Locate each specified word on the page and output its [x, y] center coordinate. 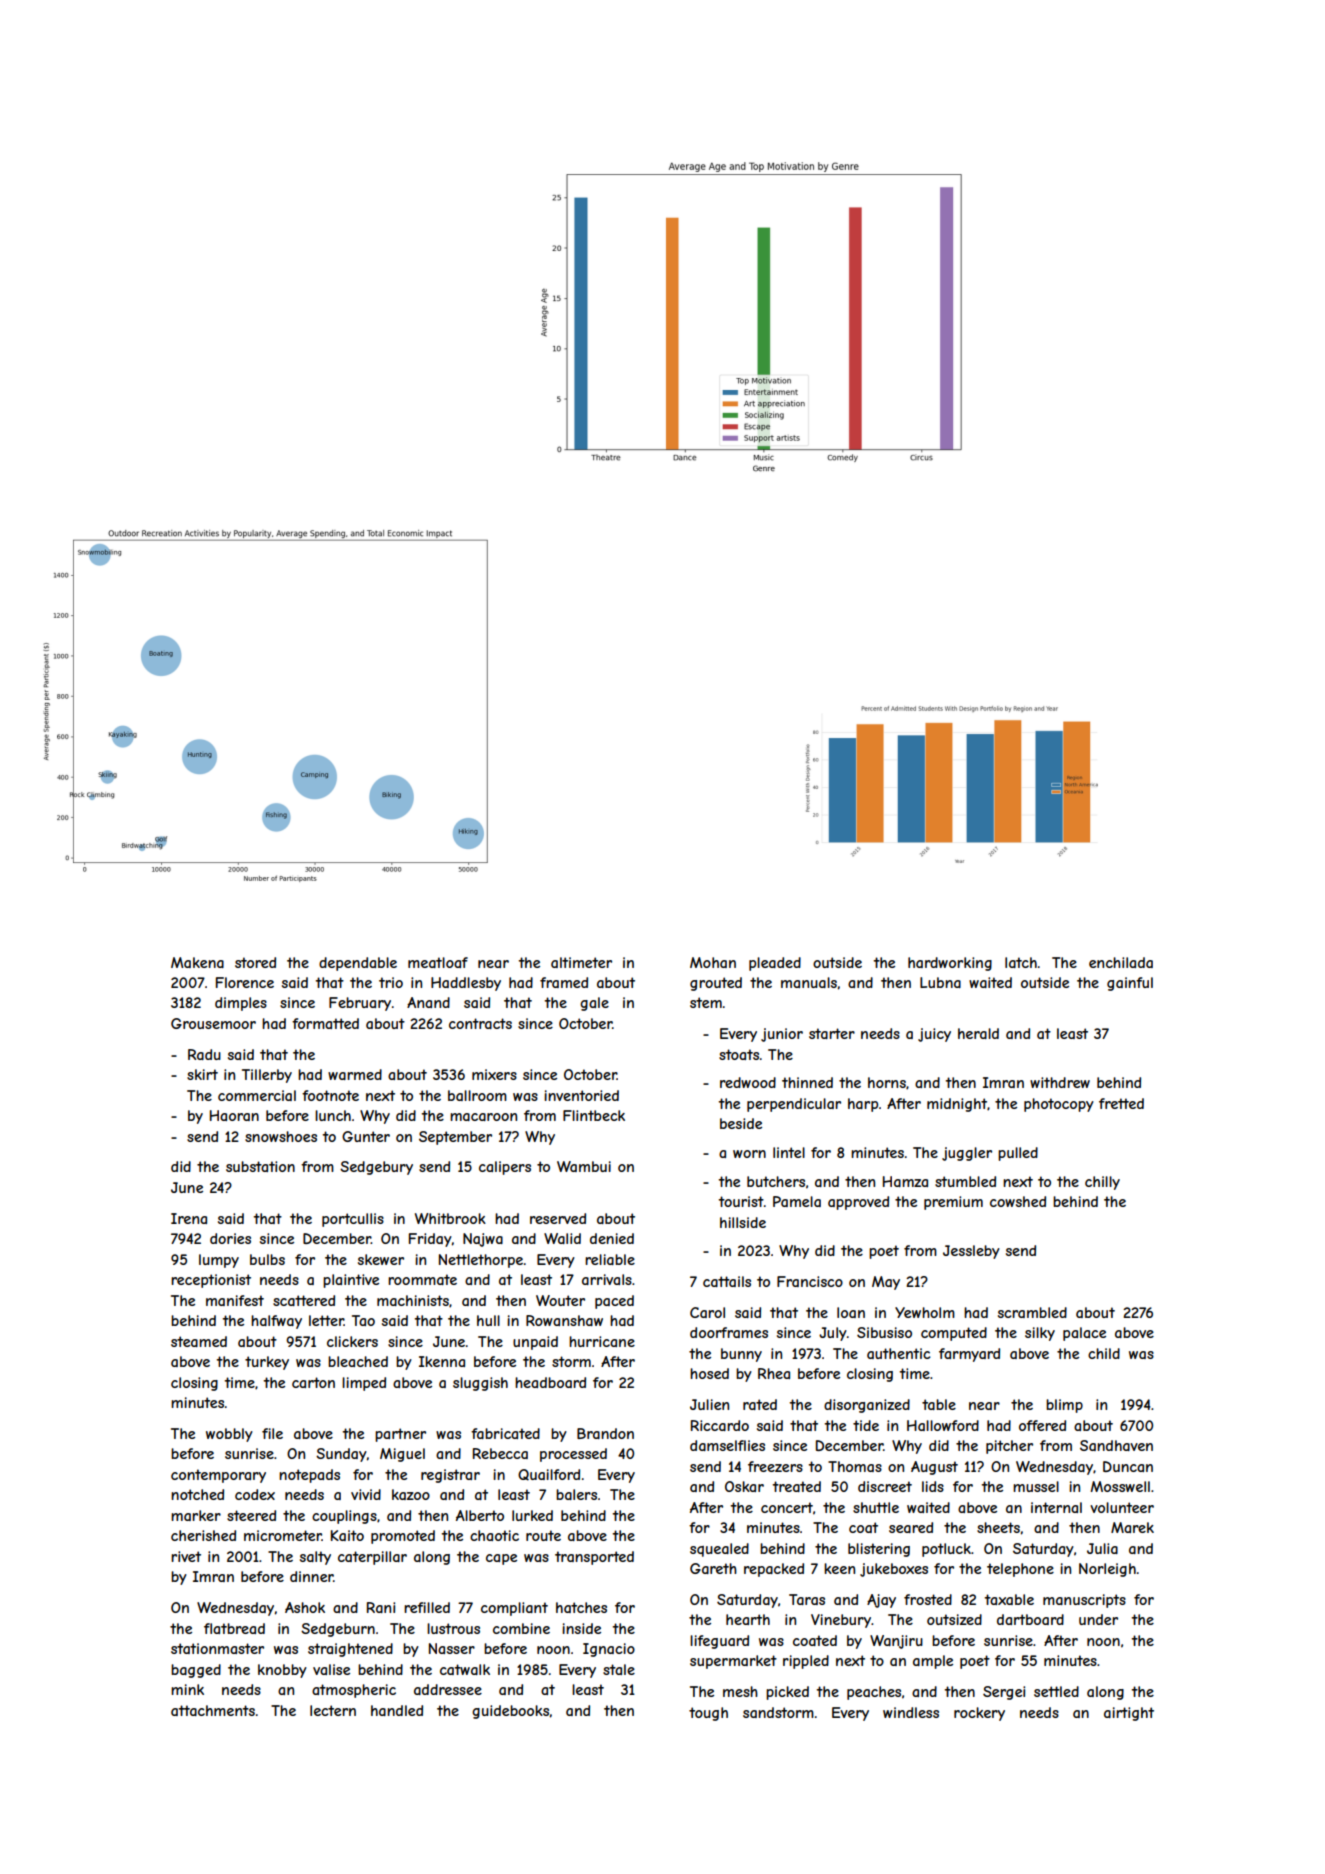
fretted [1121, 1103]
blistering [879, 1550]
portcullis [353, 1220]
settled [1056, 1691]
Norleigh [1107, 1570]
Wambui [584, 1166]
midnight [957, 1105]
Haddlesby [466, 984]
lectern [333, 1710]
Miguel [402, 1455]
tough [708, 1714]
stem [706, 1002]
